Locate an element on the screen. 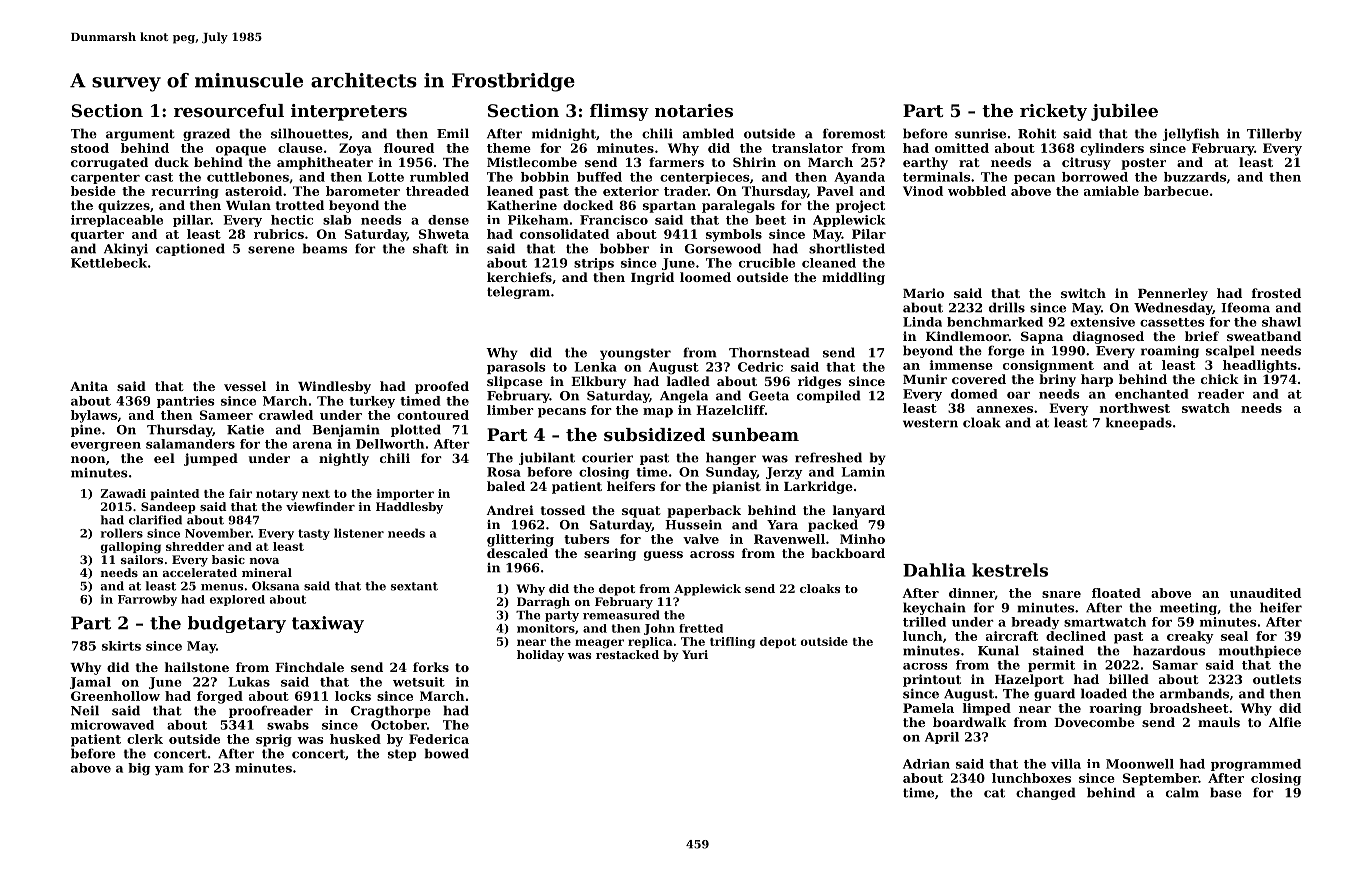 The height and width of the screenshot is (887, 1372). Farrowby is located at coordinates (147, 600).
